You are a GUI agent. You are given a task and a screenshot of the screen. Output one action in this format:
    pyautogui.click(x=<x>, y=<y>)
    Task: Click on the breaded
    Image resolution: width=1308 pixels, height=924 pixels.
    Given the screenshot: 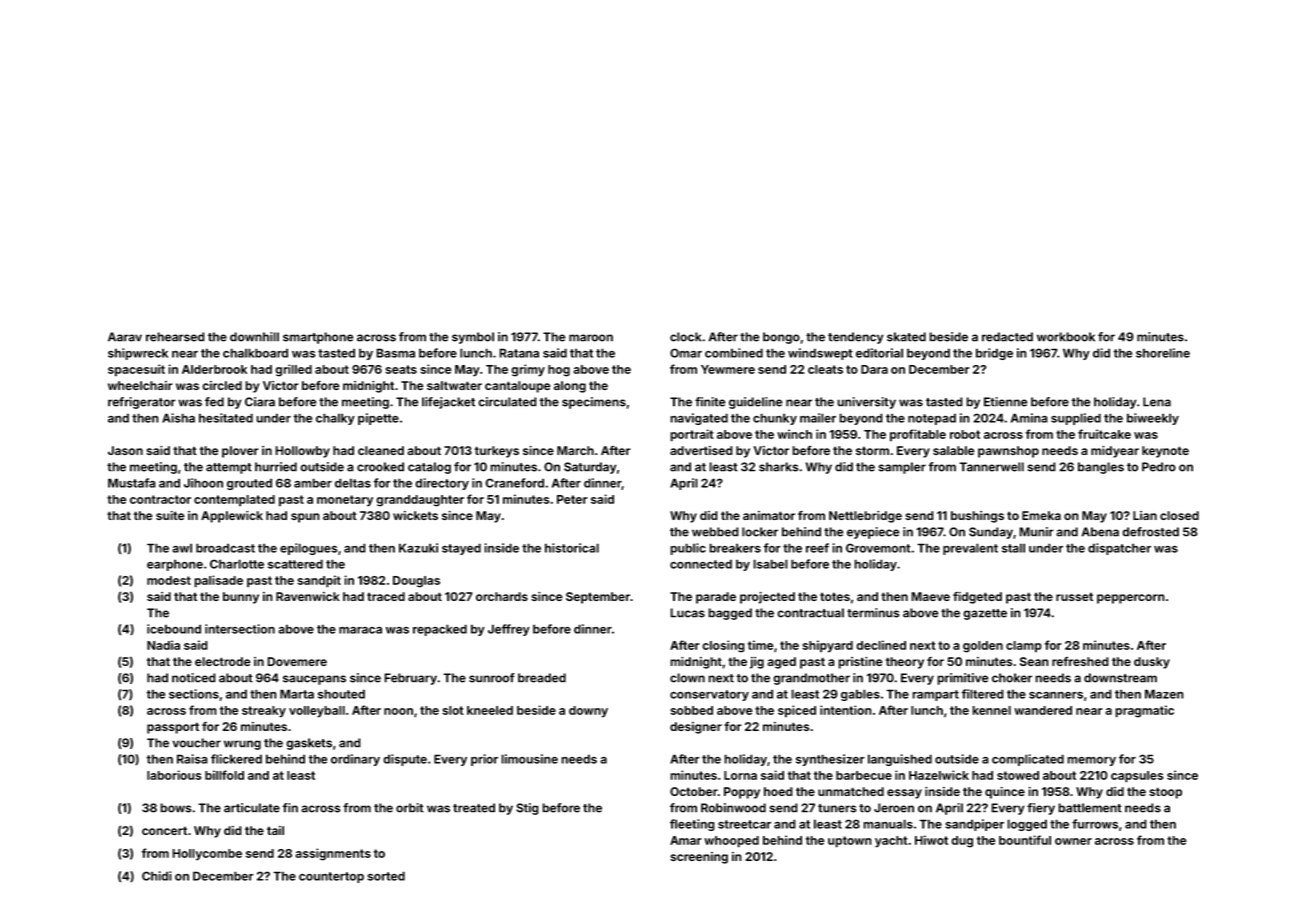 What is the action you would take?
    pyautogui.click(x=542, y=678)
